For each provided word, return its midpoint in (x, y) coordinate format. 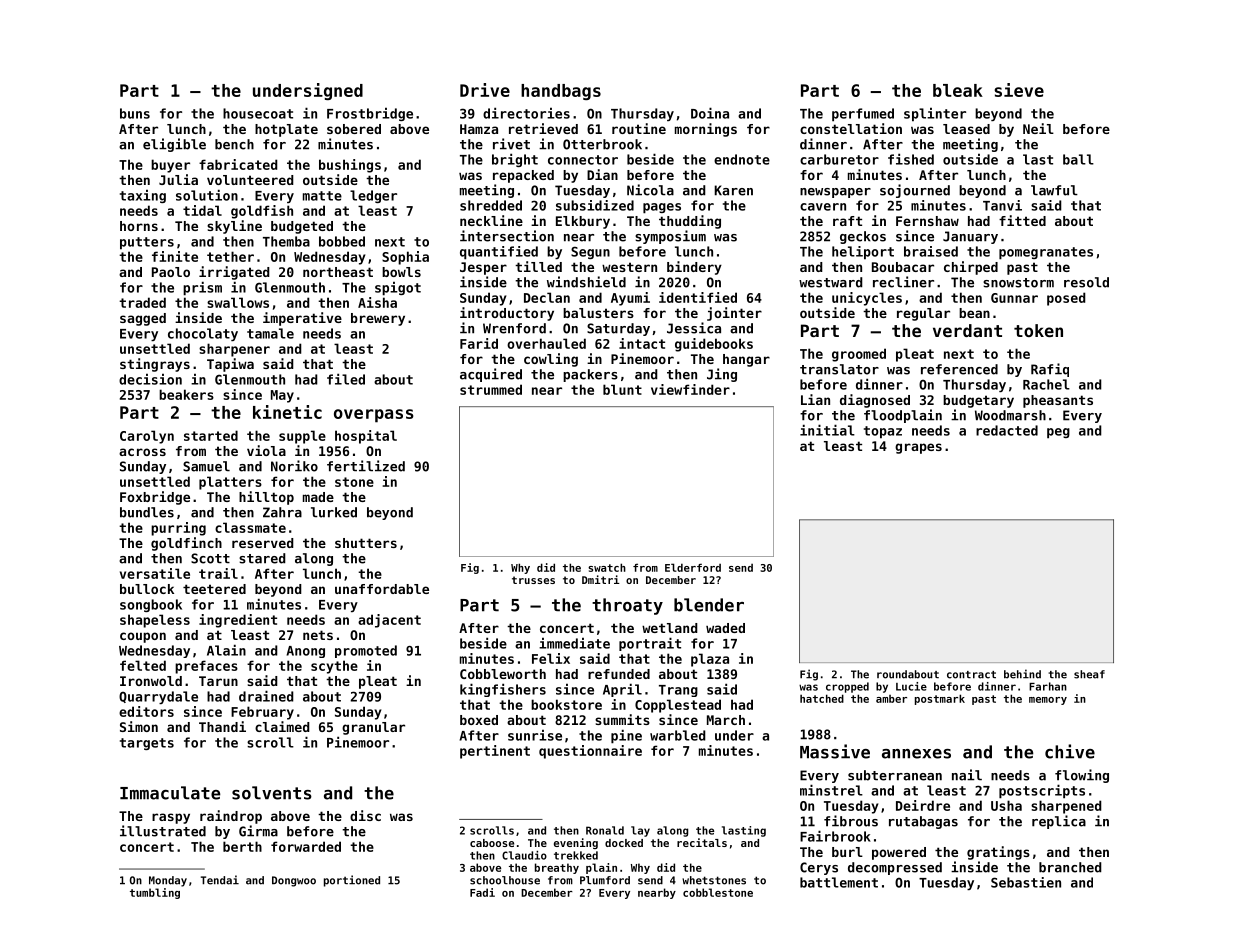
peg (1058, 433)
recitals (702, 842)
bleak (958, 90)
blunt (622, 389)
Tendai (220, 880)
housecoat (258, 113)
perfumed (863, 115)
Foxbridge (155, 498)
